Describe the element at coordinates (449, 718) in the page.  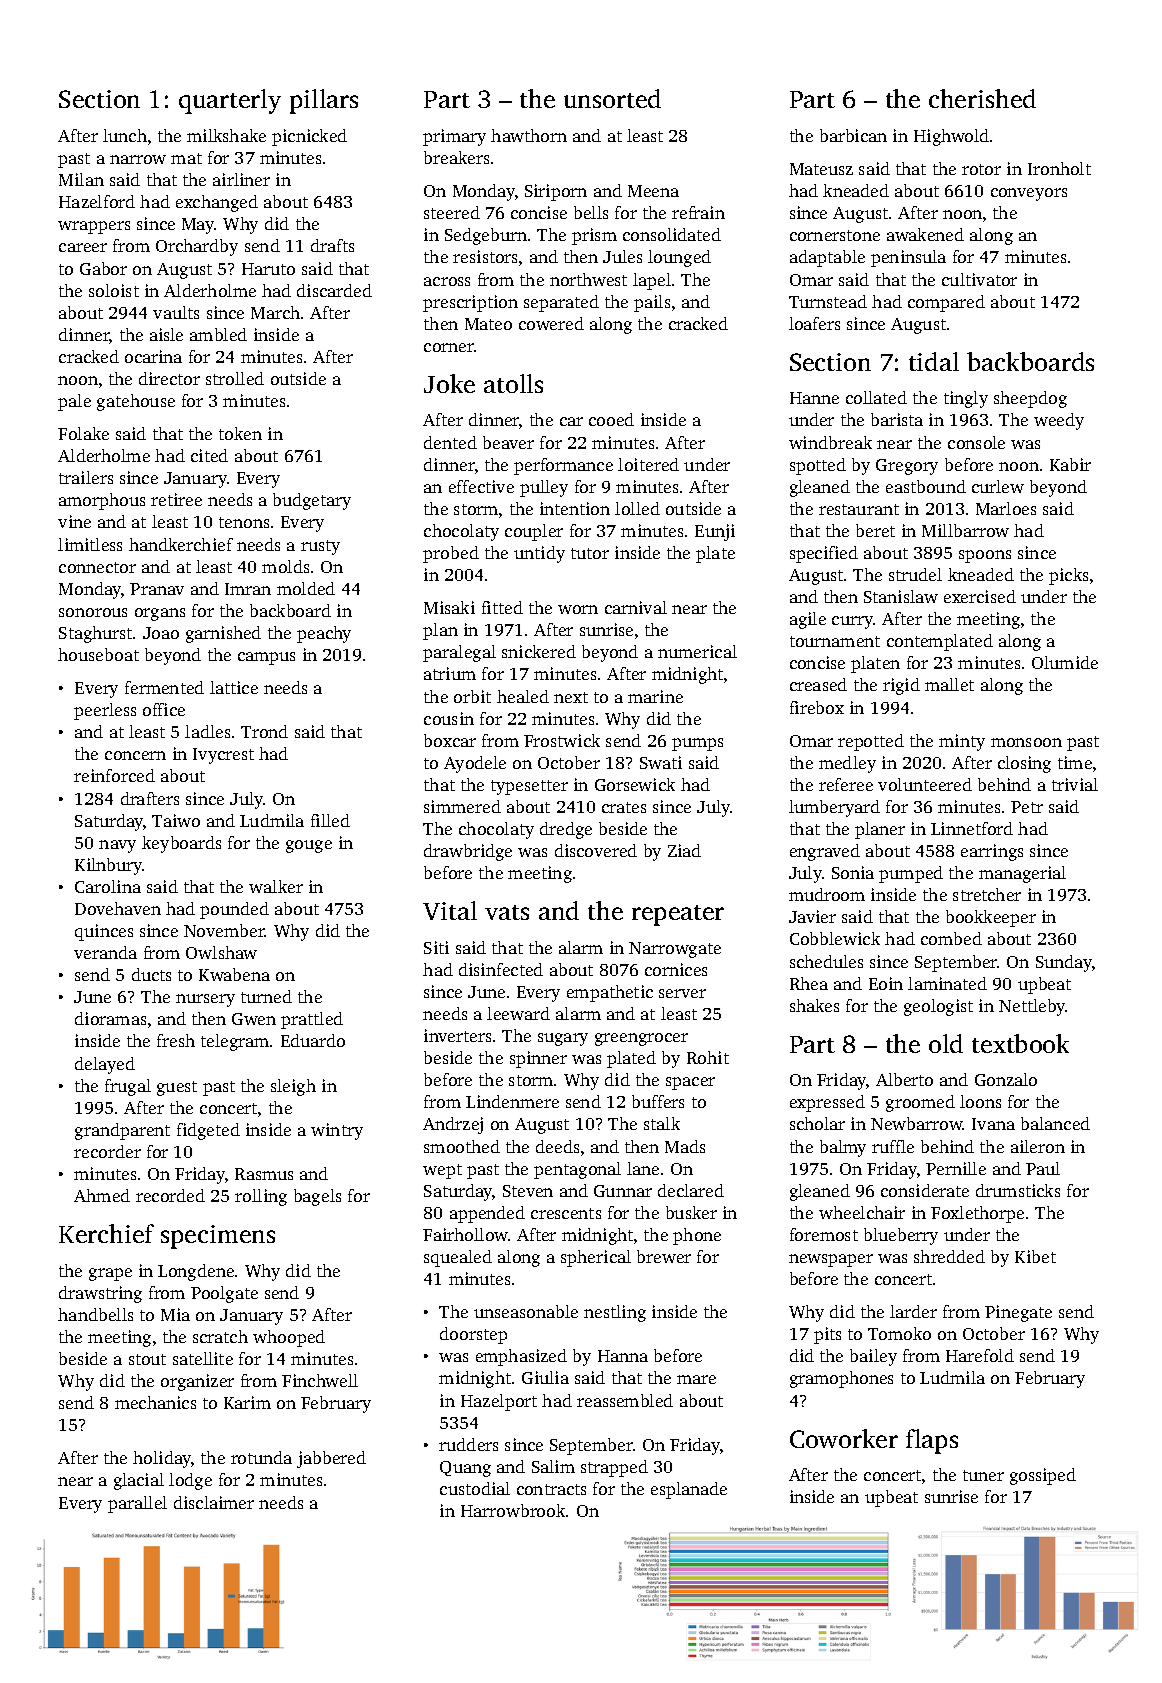
I see `cousin` at that location.
